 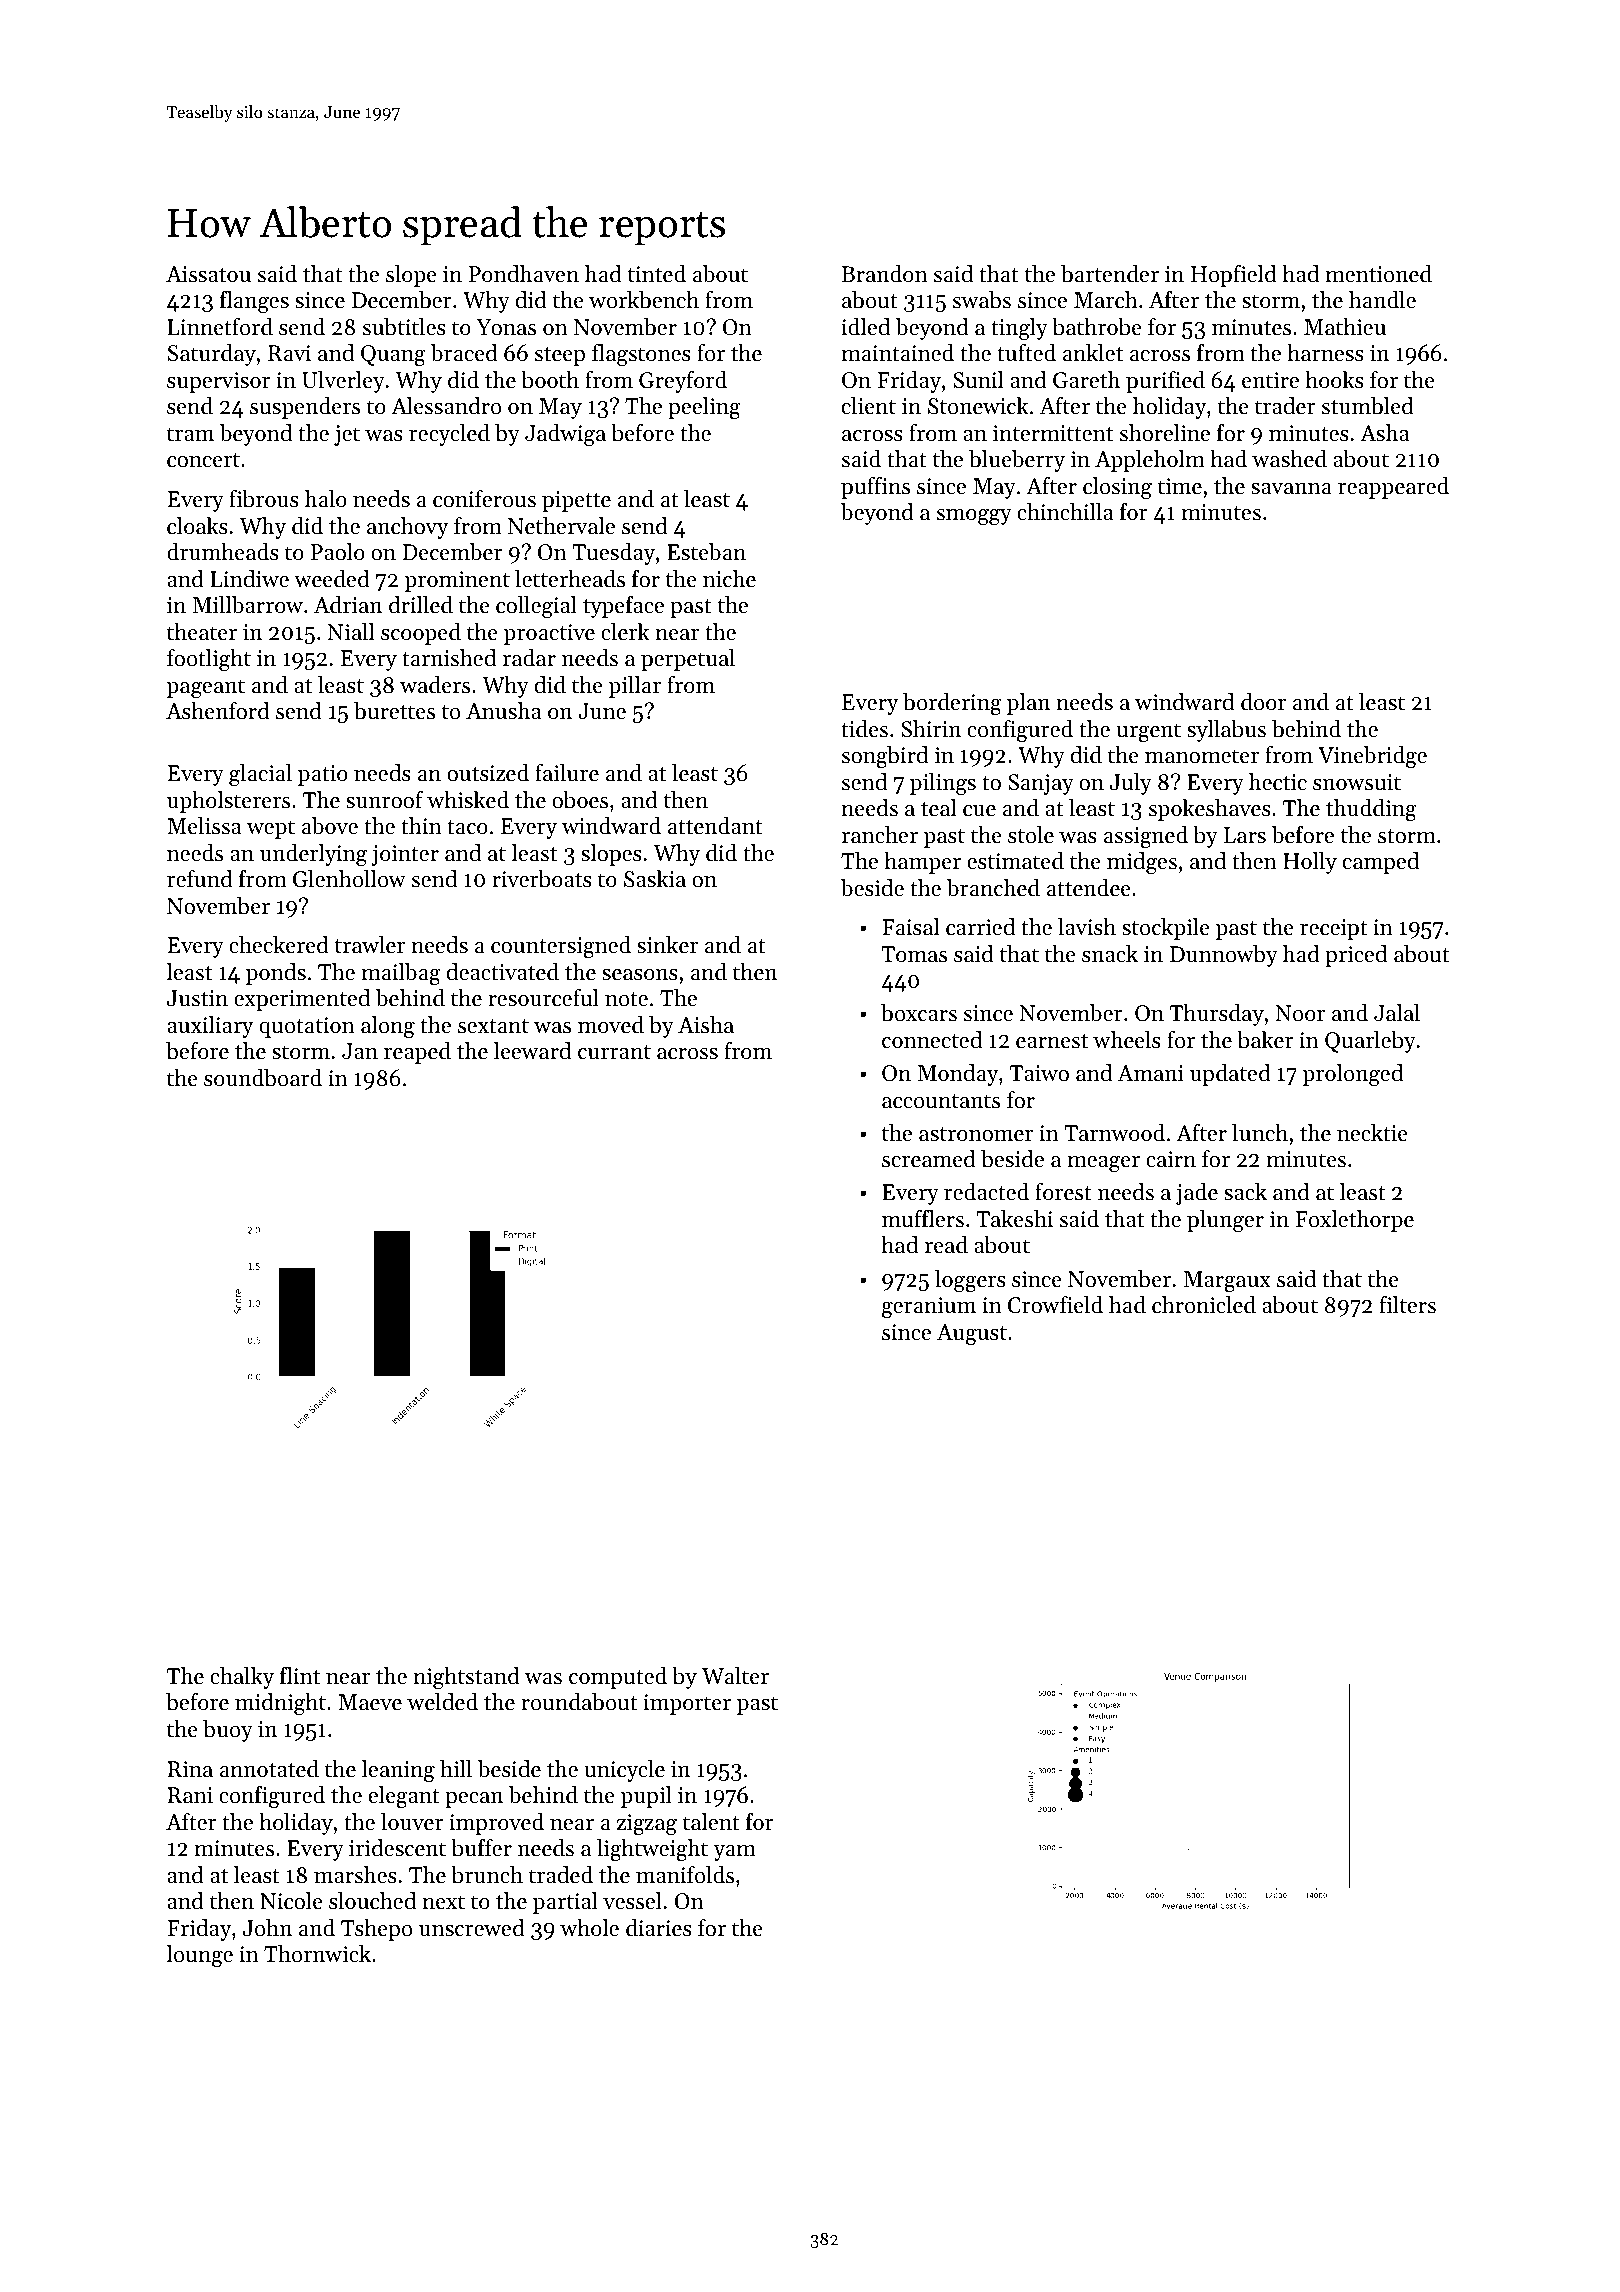 I want to click on Walter, so click(x=735, y=1676).
